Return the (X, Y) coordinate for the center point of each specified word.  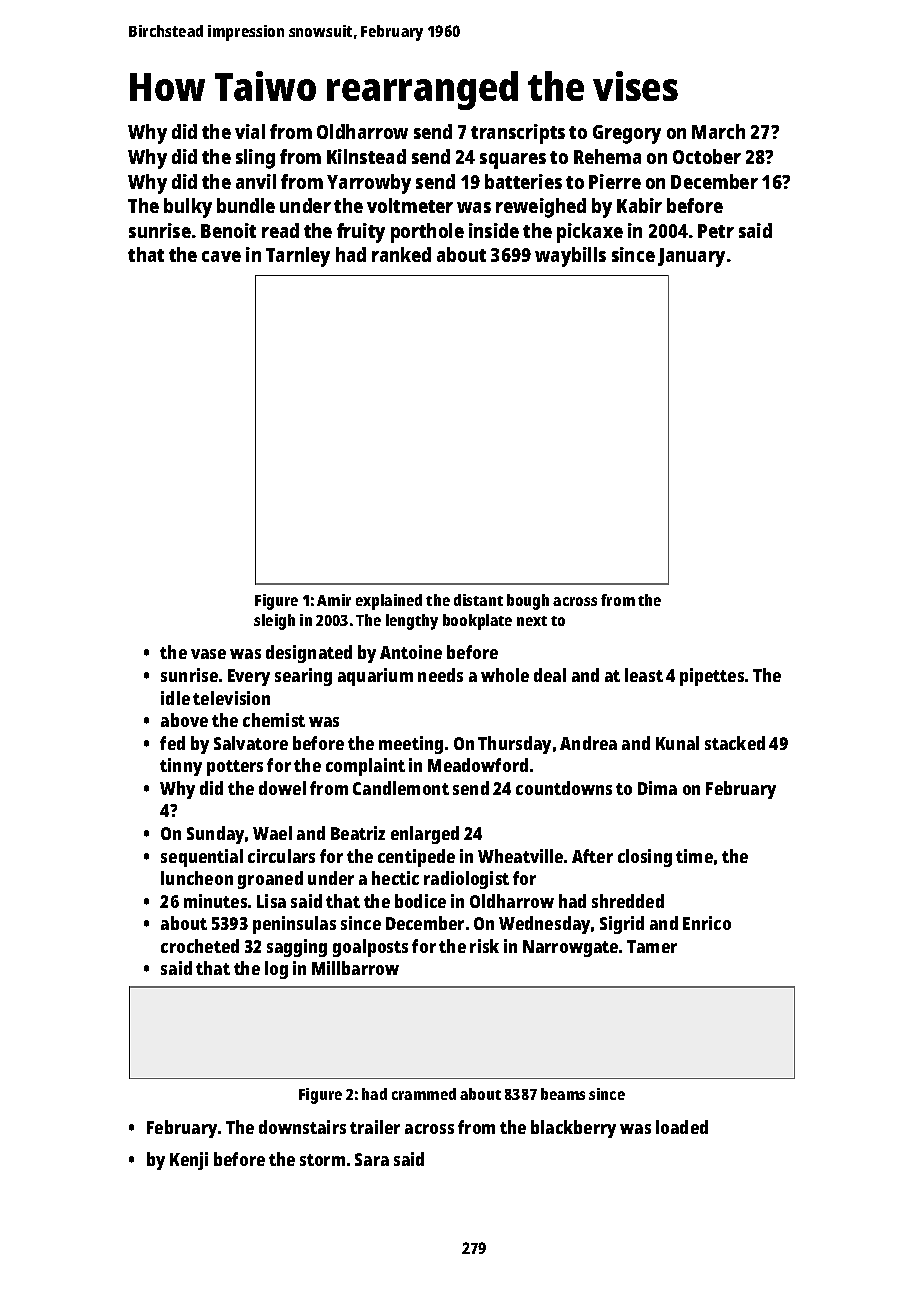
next (532, 621)
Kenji (189, 1161)
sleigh (274, 622)
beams (563, 1094)
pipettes (712, 677)
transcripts (518, 134)
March (718, 131)
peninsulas (294, 925)
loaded (682, 1127)
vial (250, 131)
